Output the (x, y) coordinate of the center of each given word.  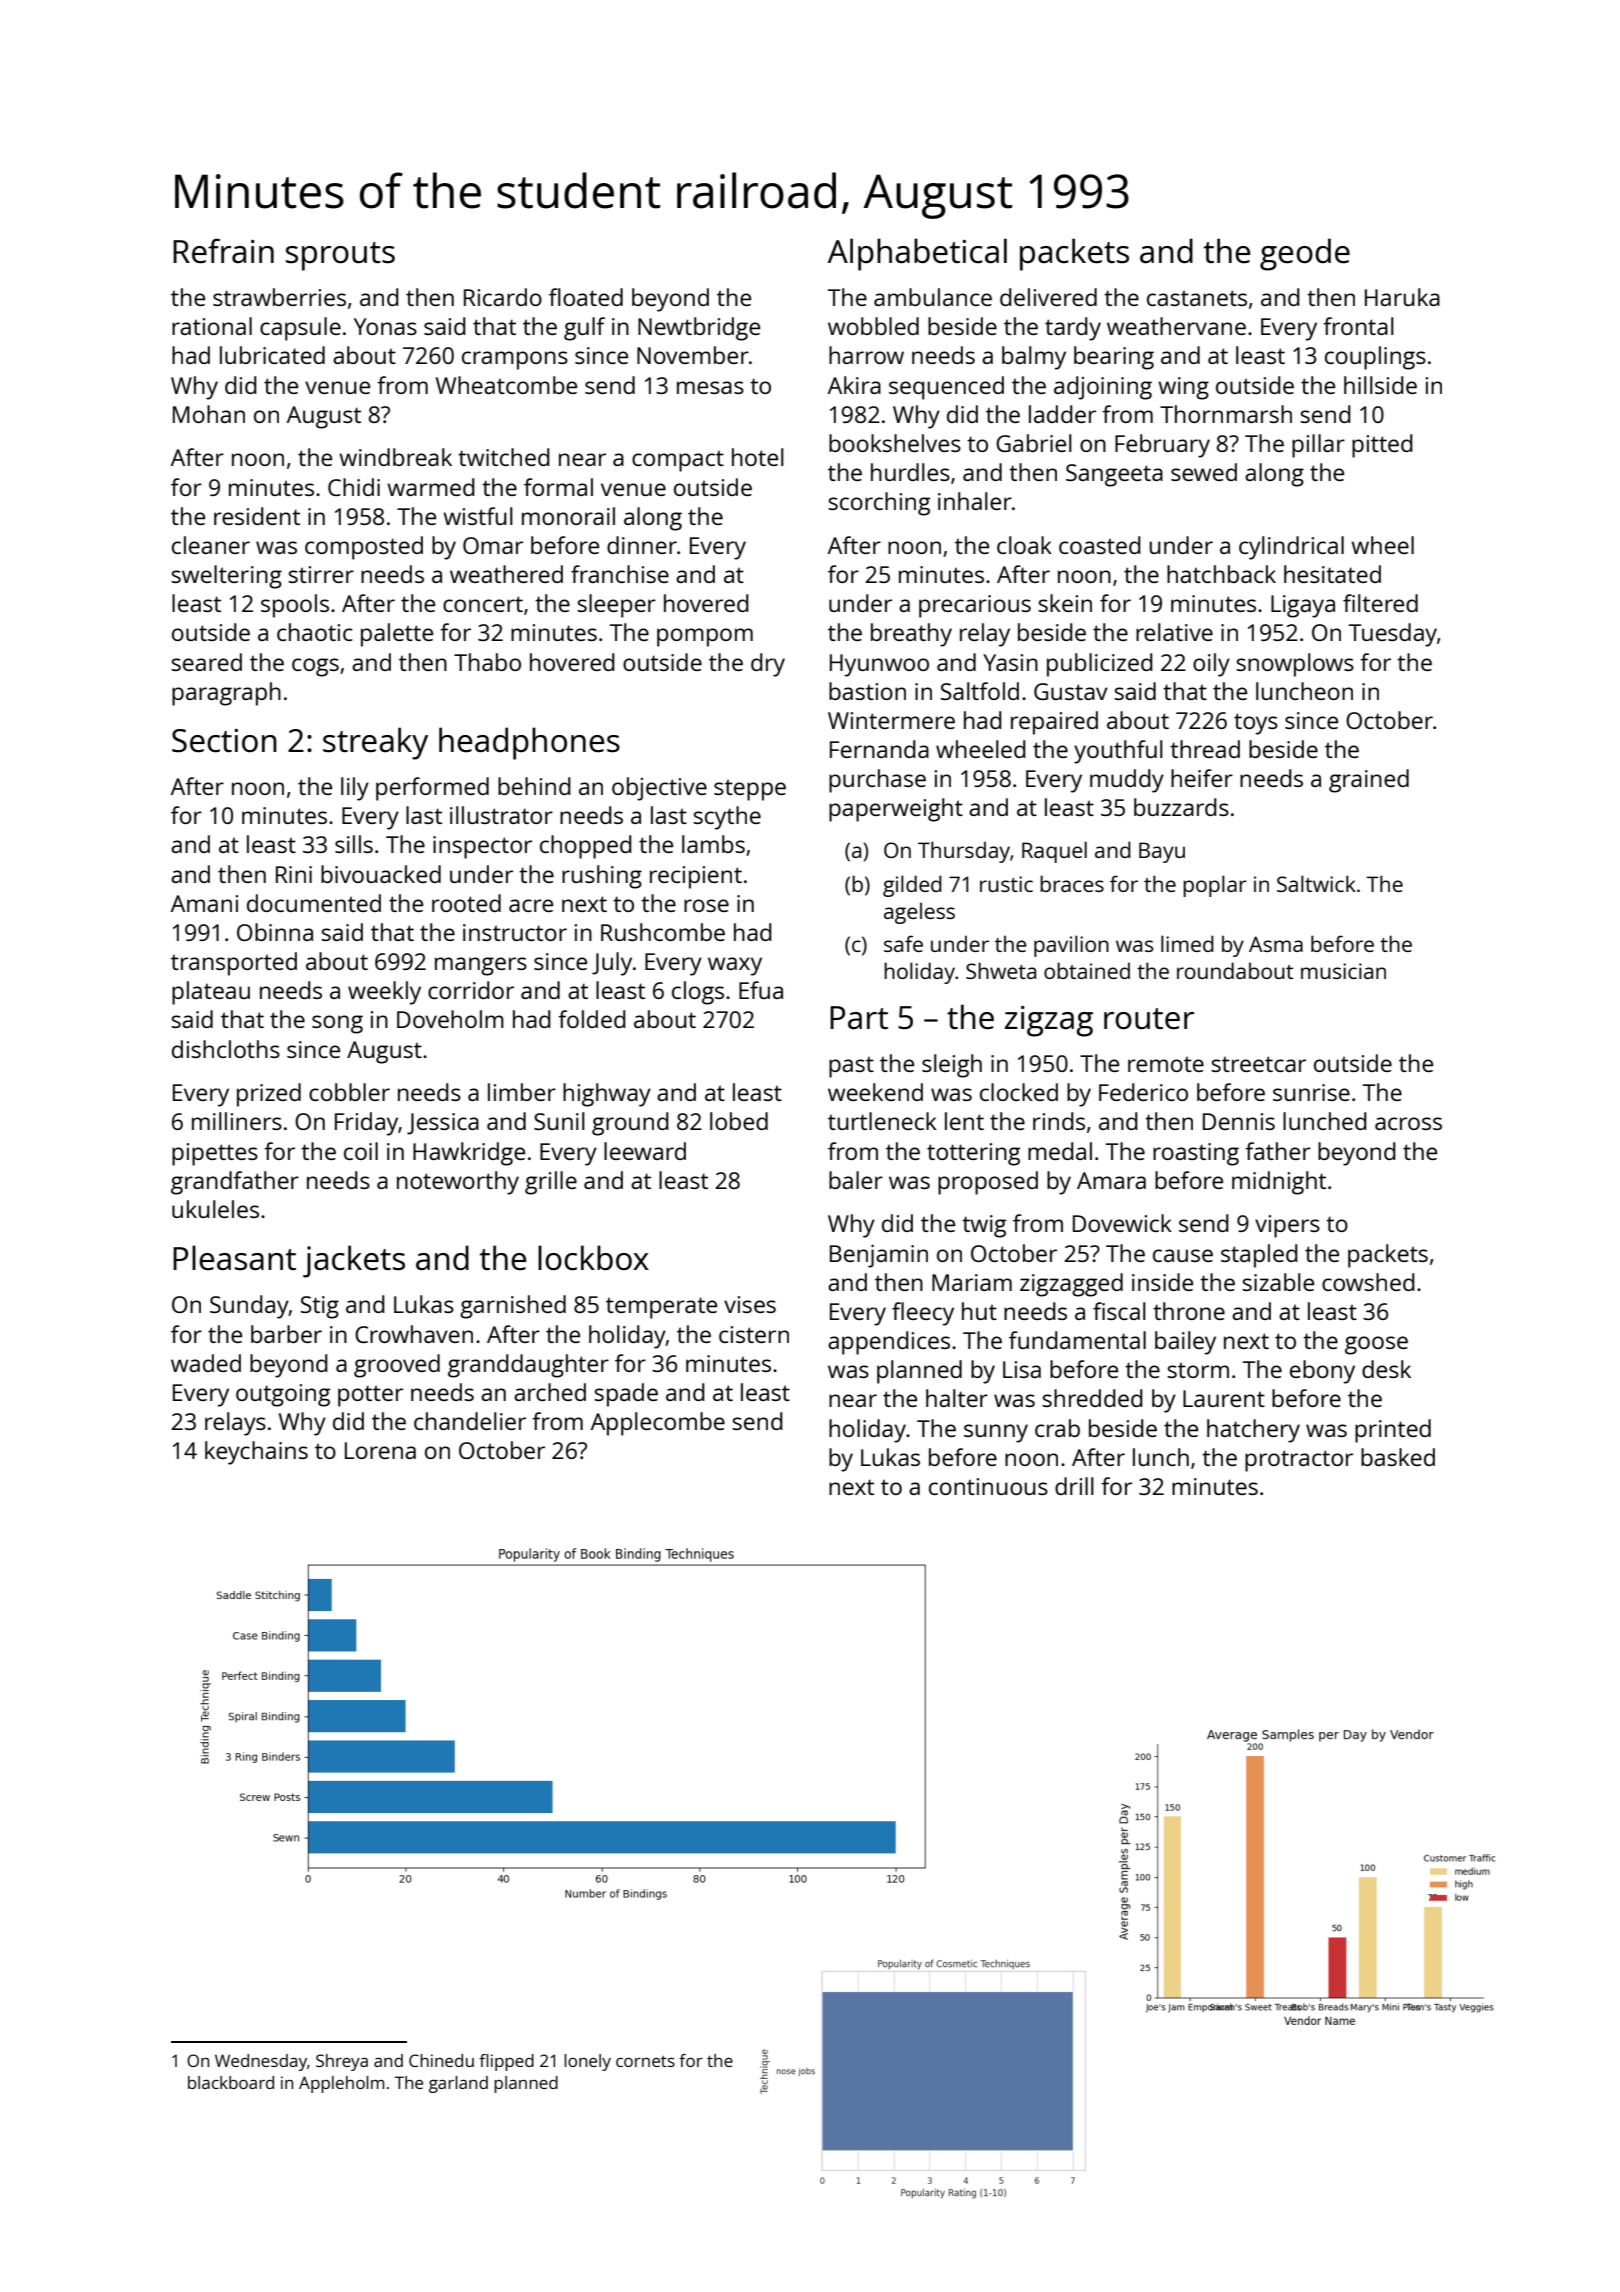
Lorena (380, 1450)
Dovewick (1122, 1223)
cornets (645, 2061)
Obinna (275, 932)
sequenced (946, 388)
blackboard (231, 2082)
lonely (587, 2062)
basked (1398, 1457)
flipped (506, 2062)
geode (1305, 254)
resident (257, 516)
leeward (645, 1151)
